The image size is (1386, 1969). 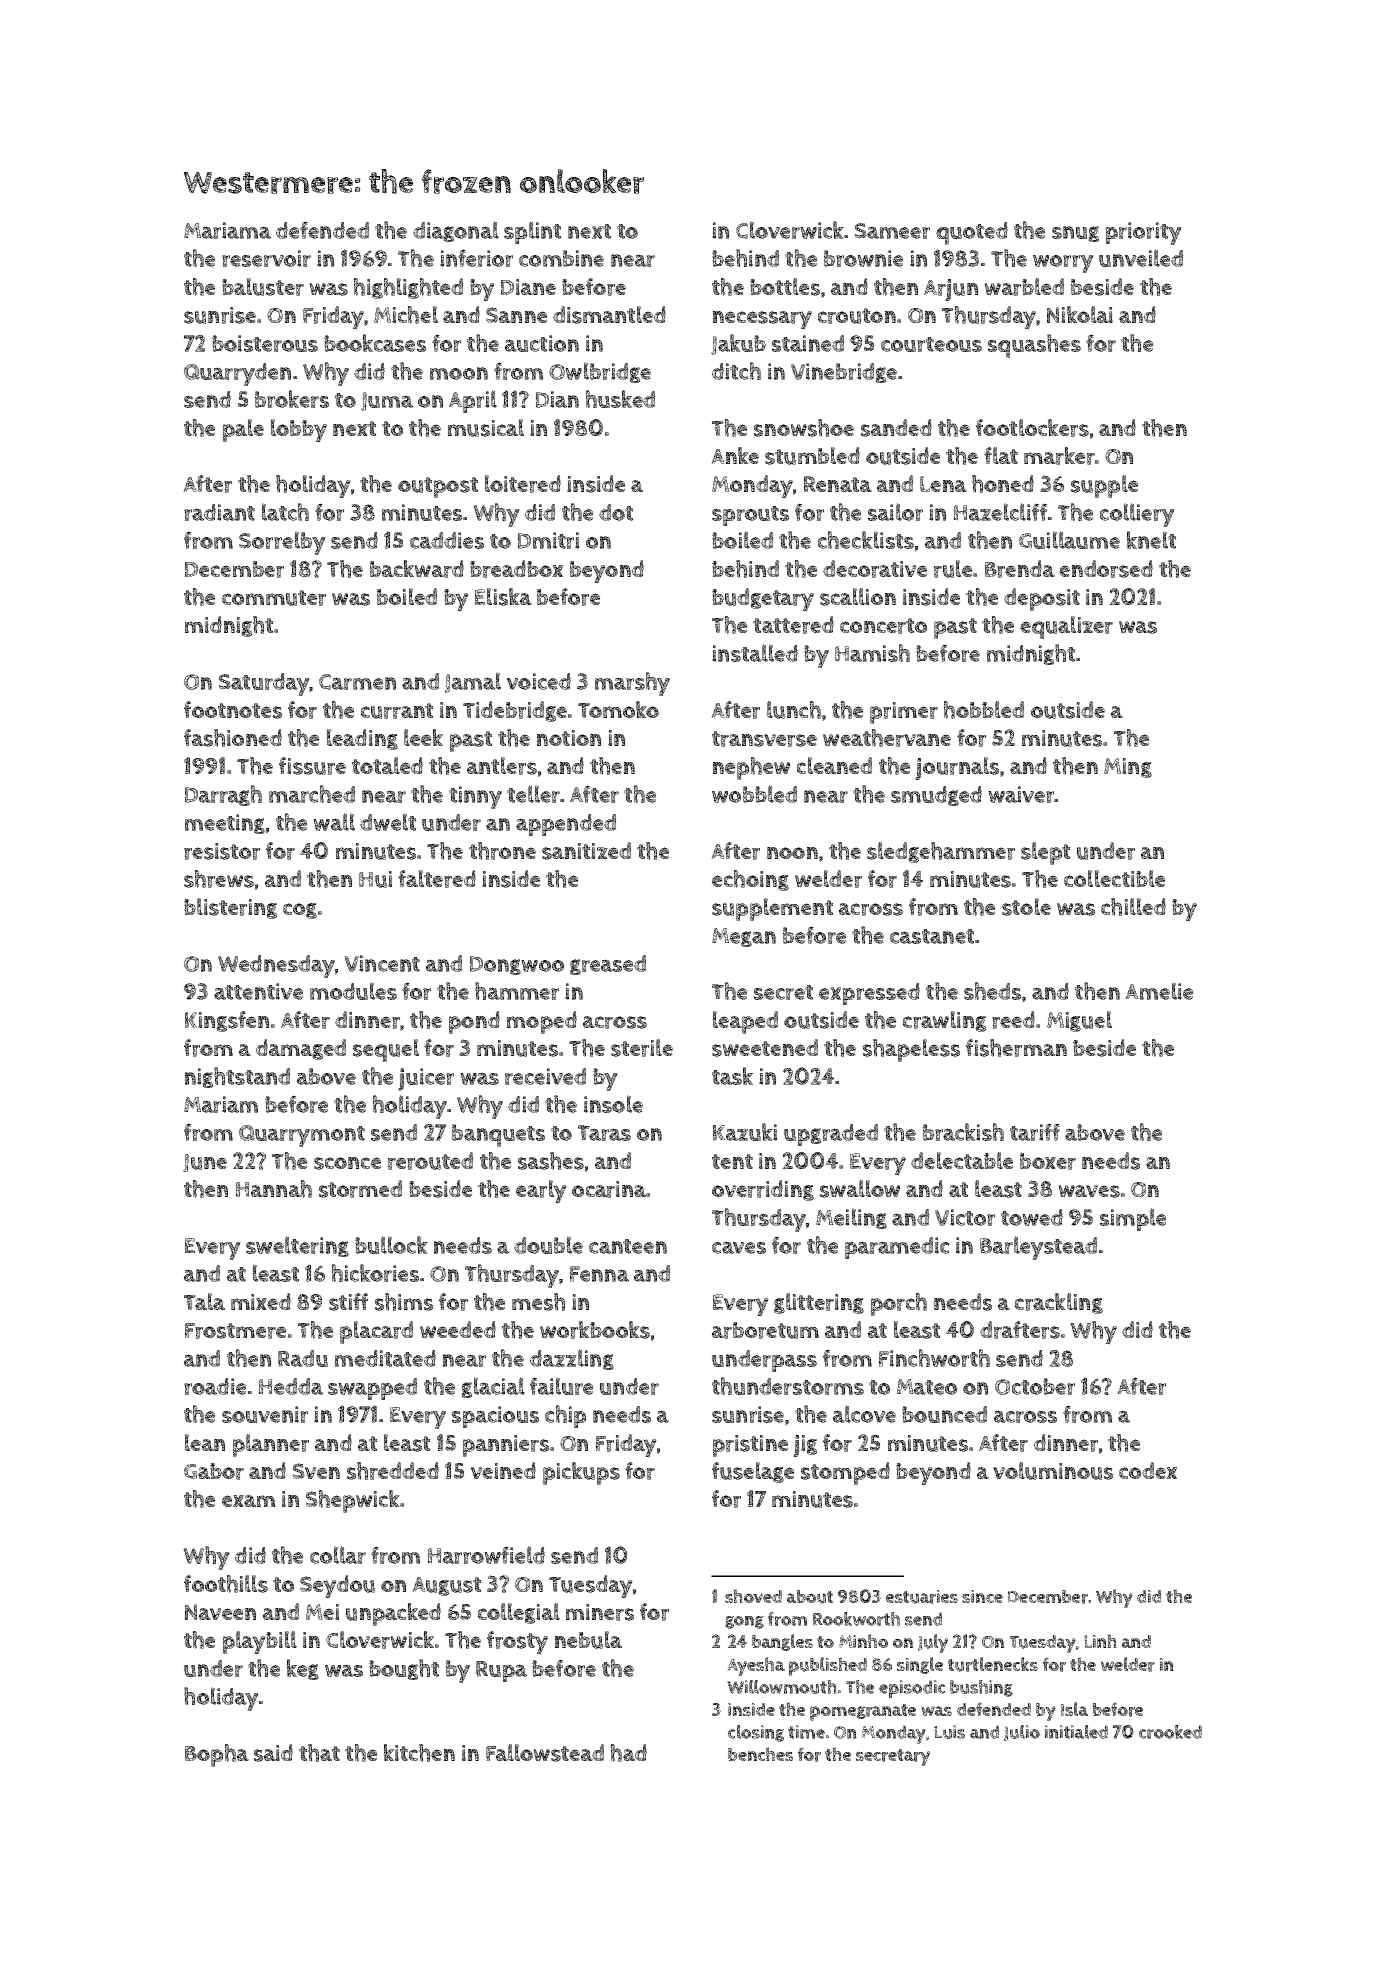 What do you see at coordinates (962, 1160) in the page?
I see `delectable` at bounding box center [962, 1160].
